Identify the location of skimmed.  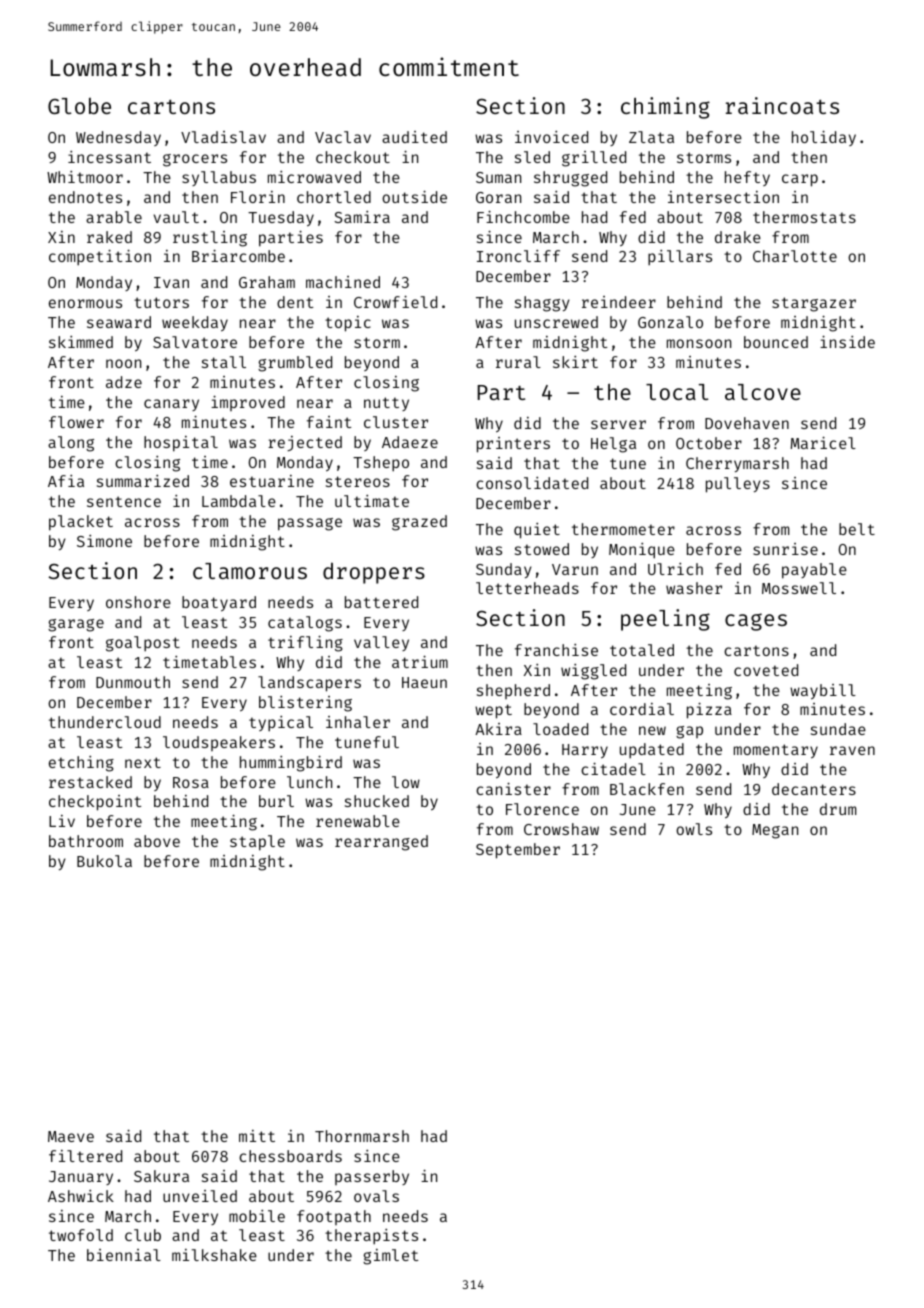
(81, 342).
